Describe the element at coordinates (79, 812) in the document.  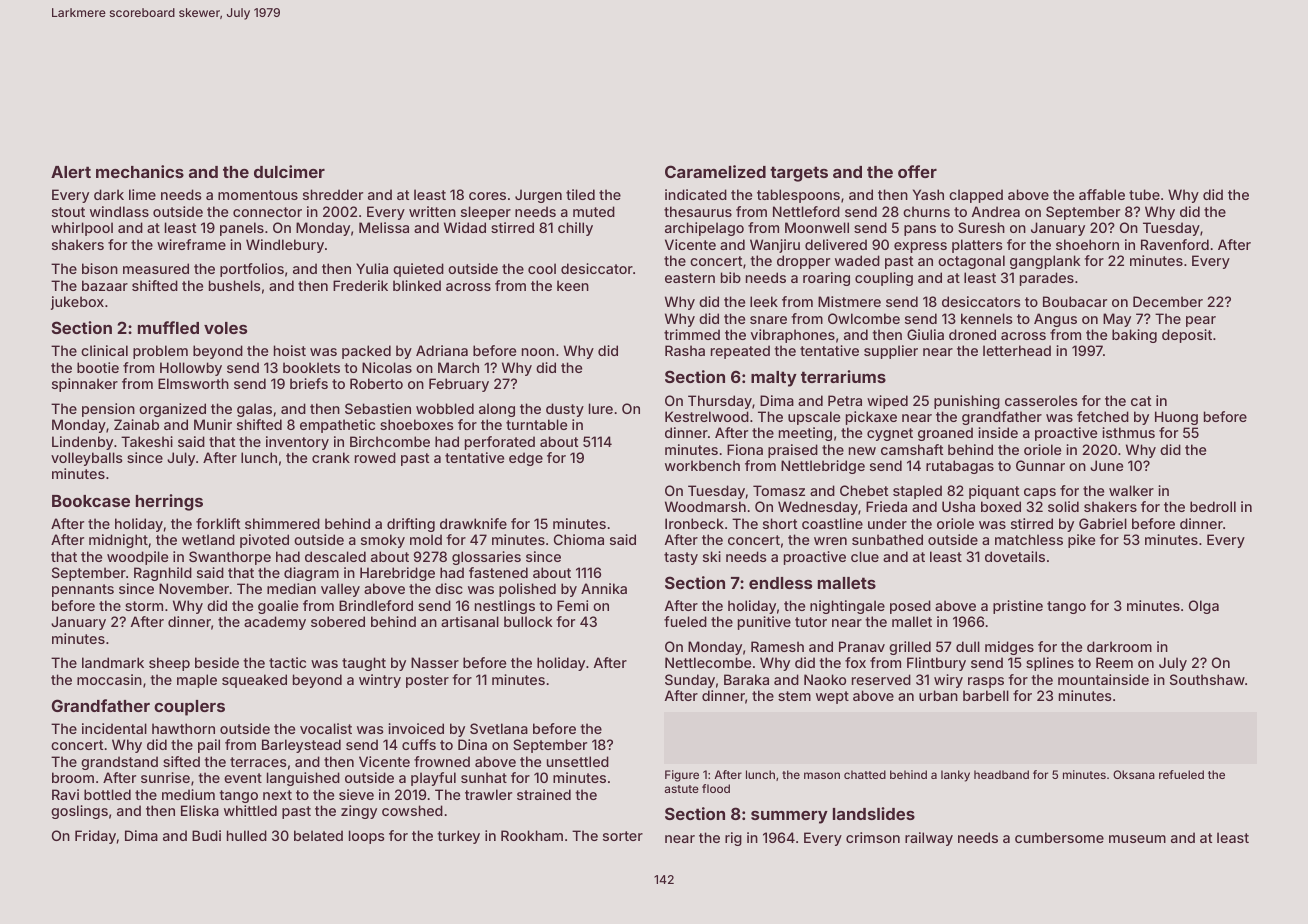
I see `goslings` at that location.
